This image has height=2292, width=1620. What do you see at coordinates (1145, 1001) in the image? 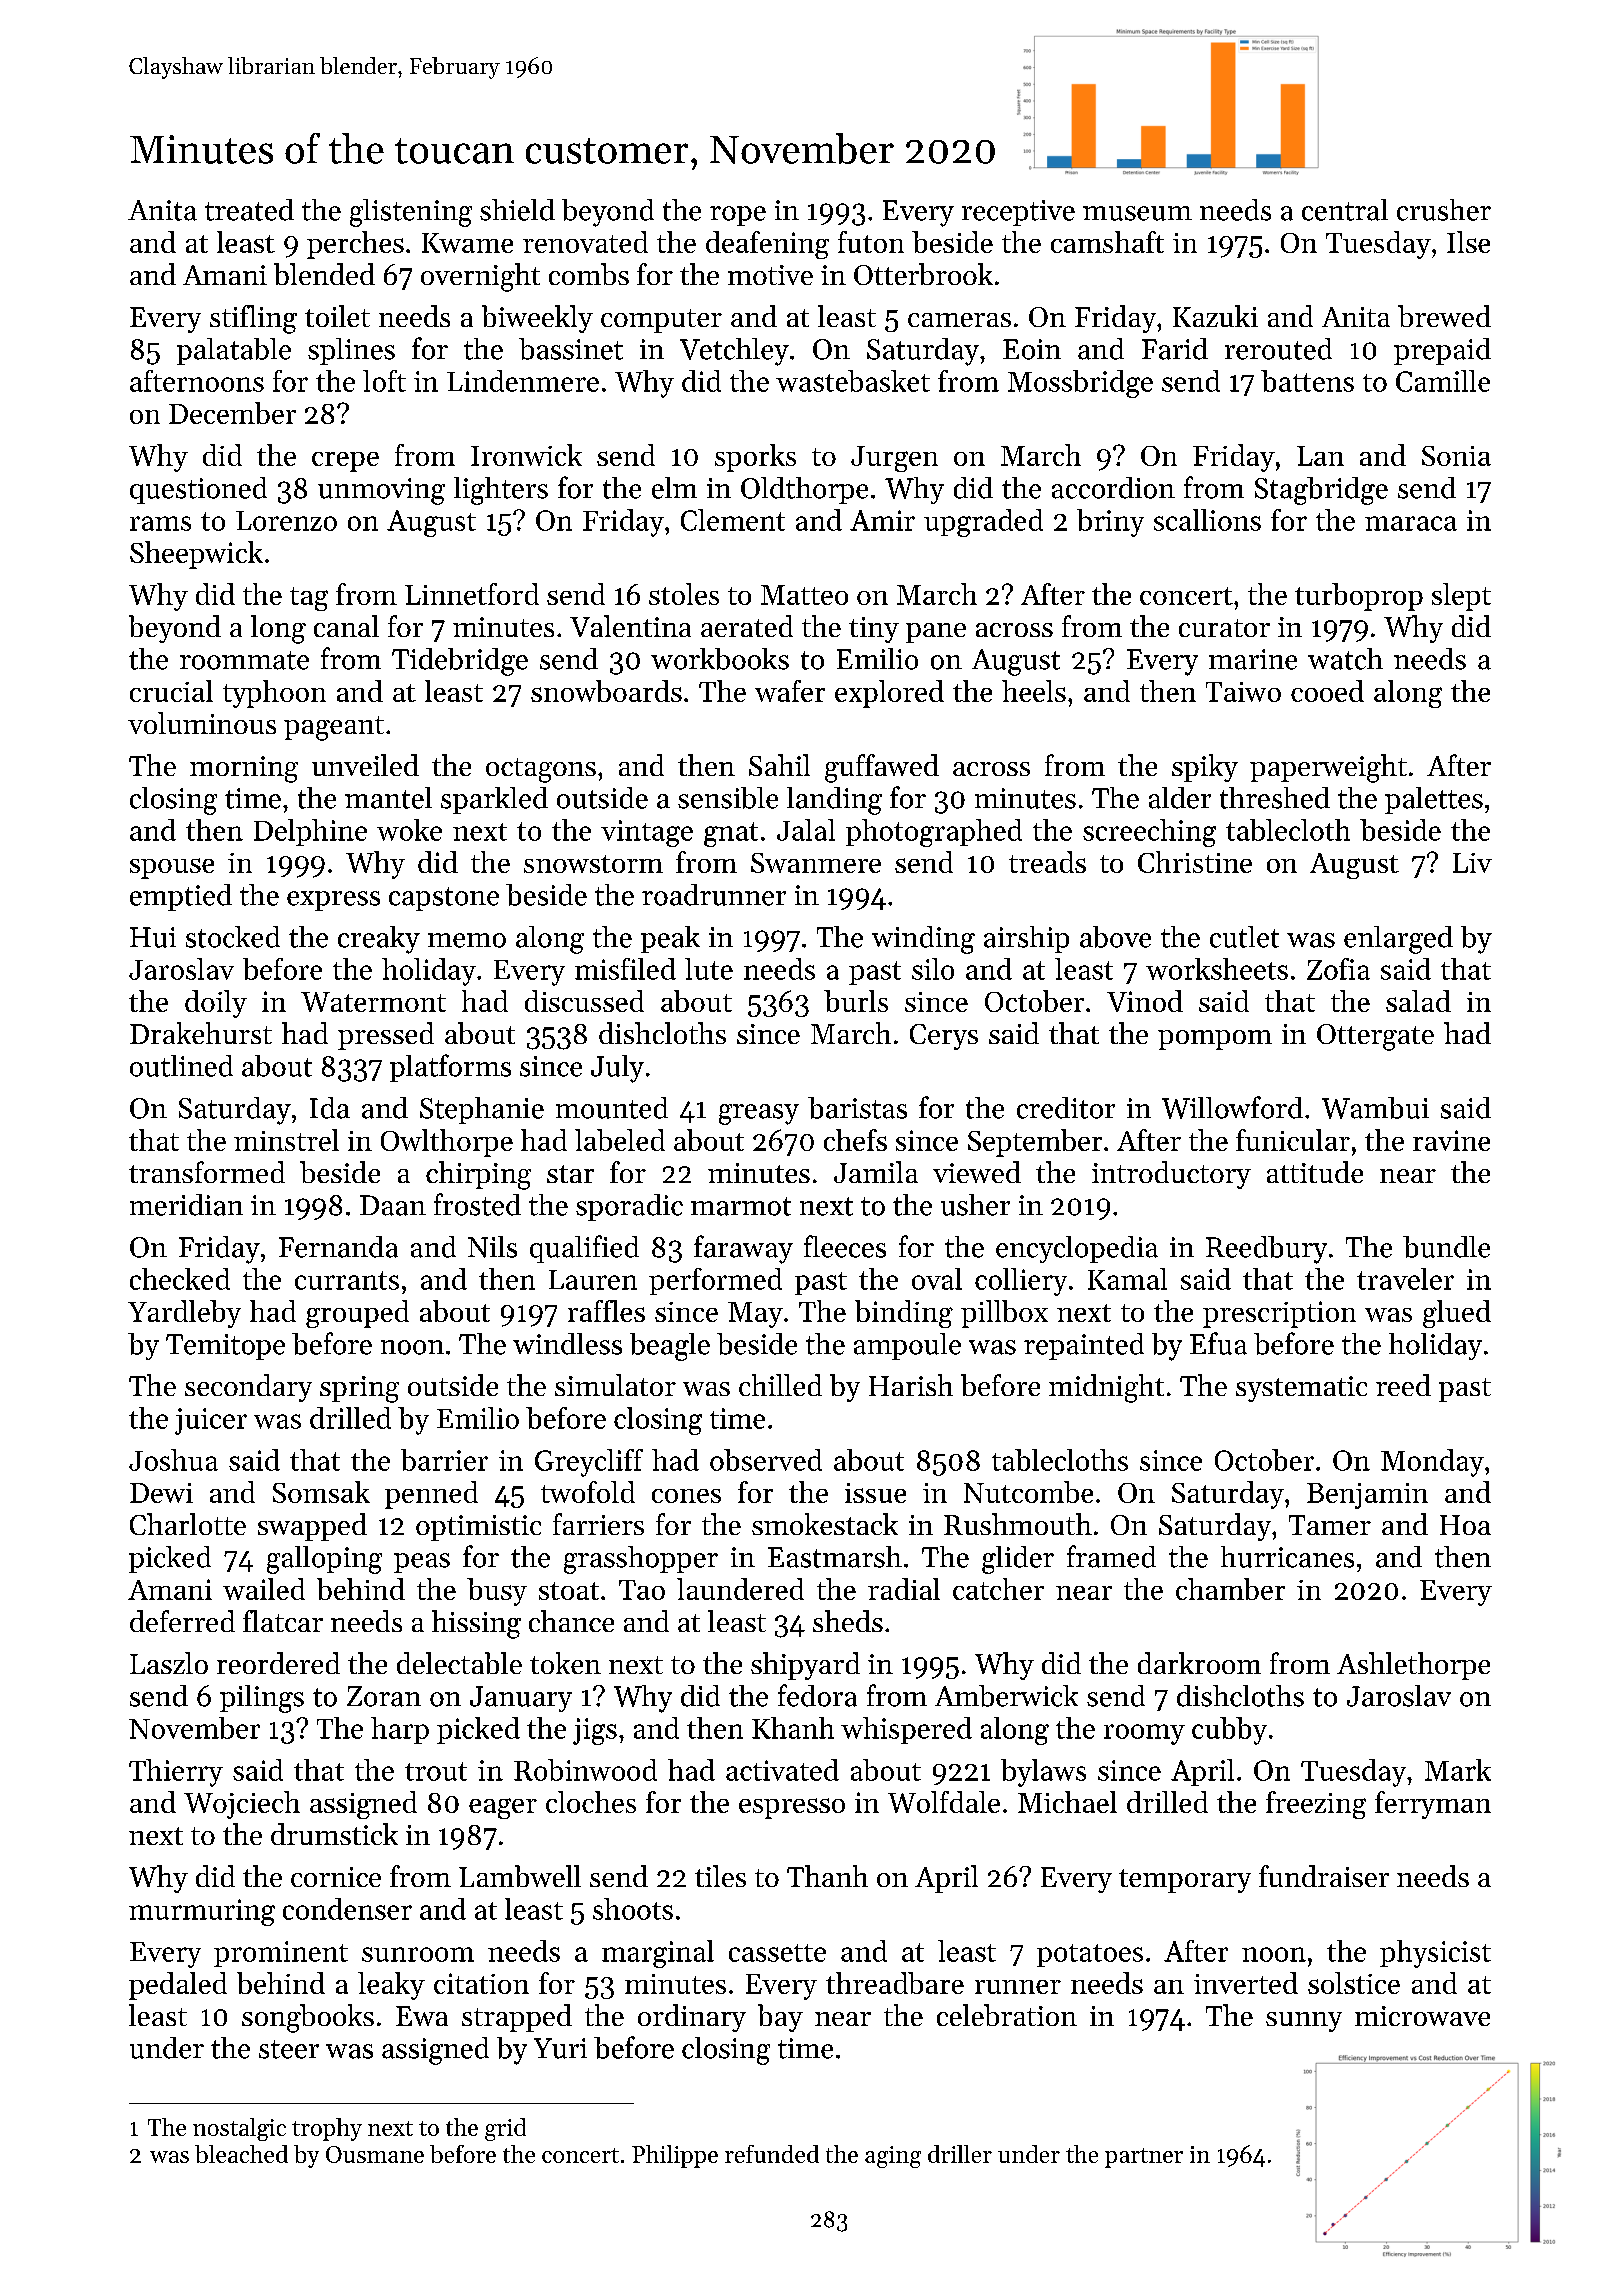
I see `Vinod` at bounding box center [1145, 1001].
